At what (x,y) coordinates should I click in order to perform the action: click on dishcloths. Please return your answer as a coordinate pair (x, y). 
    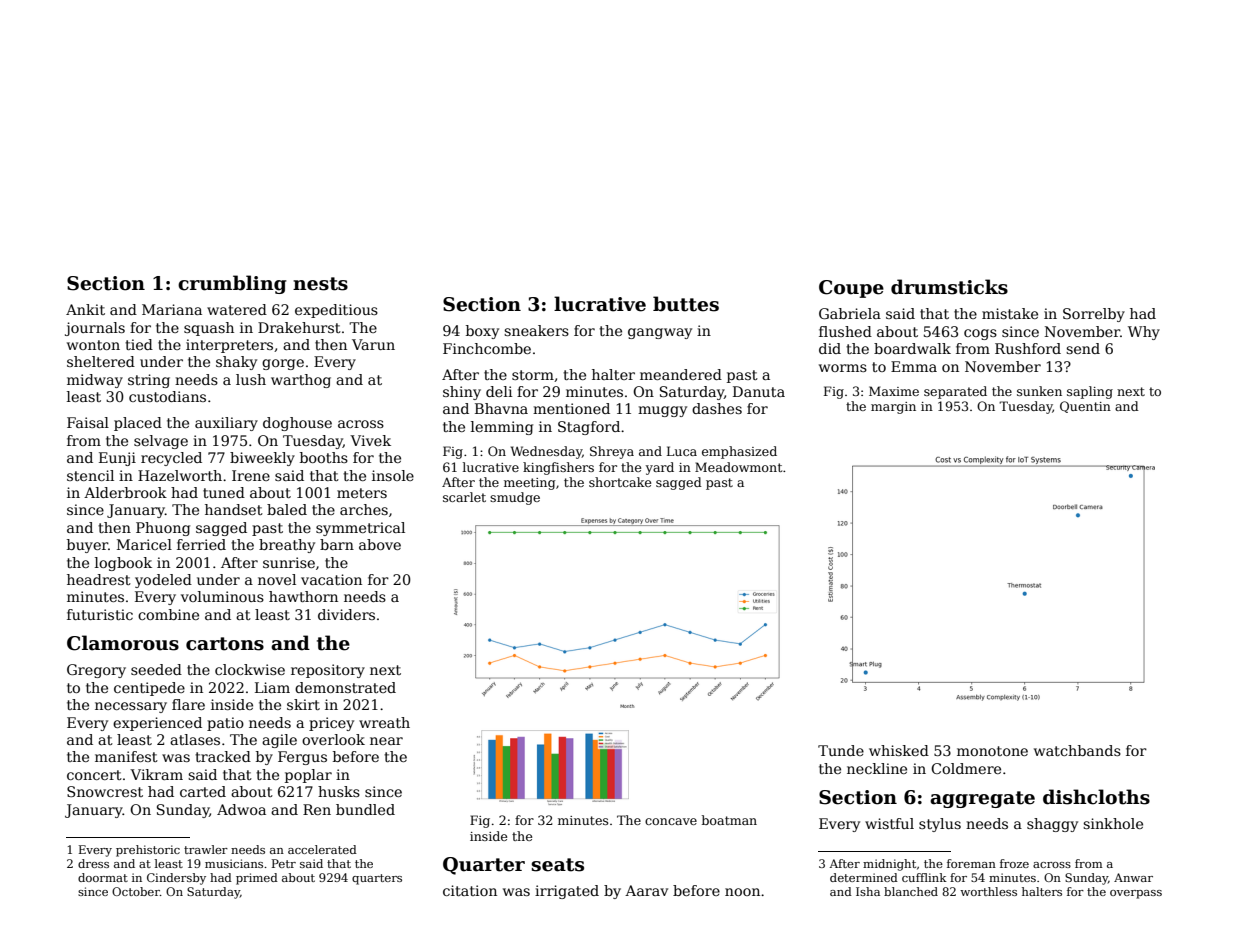
    Looking at the image, I should click on (1096, 797).
